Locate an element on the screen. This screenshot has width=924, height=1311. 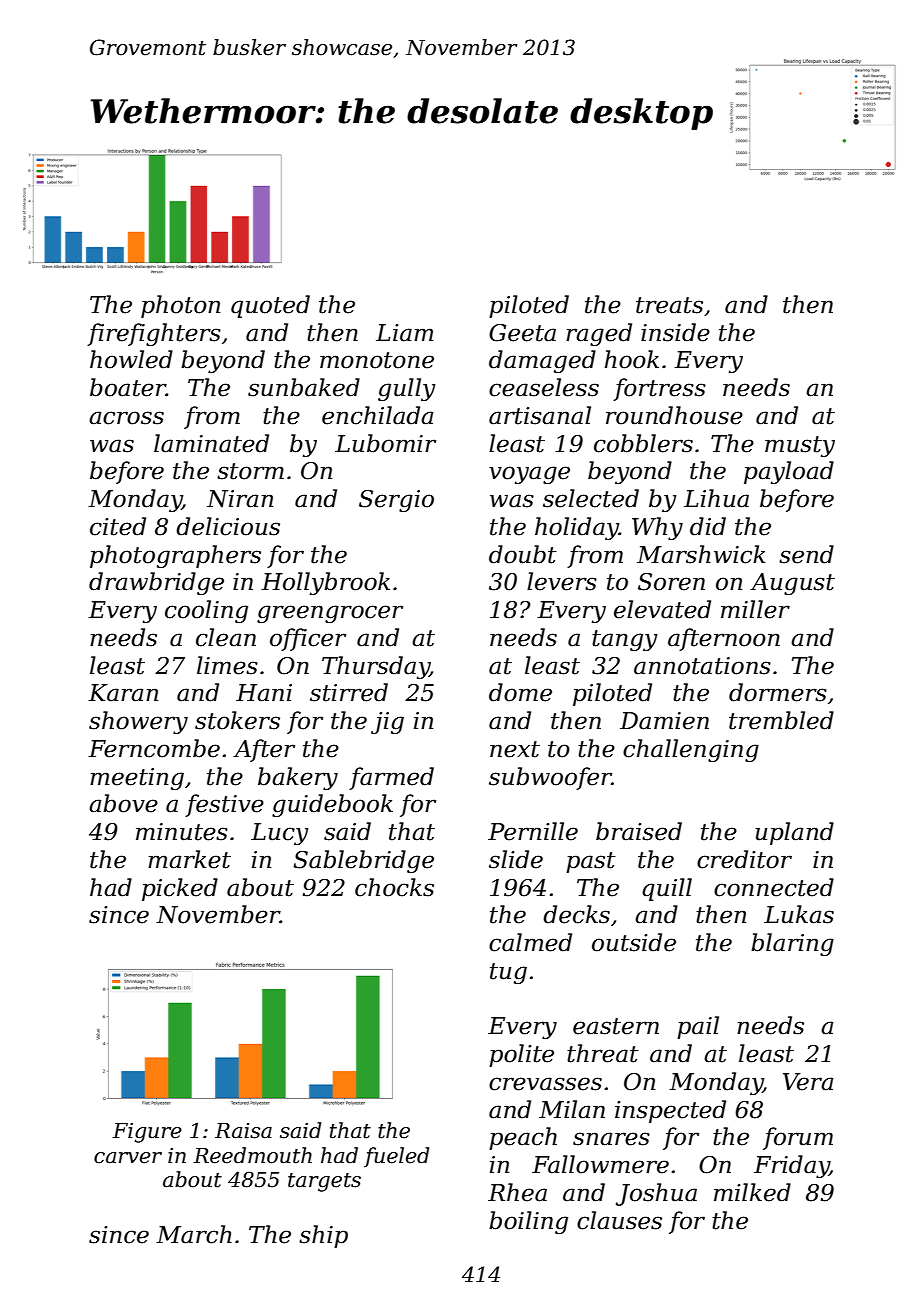
Vera is located at coordinates (808, 1082).
